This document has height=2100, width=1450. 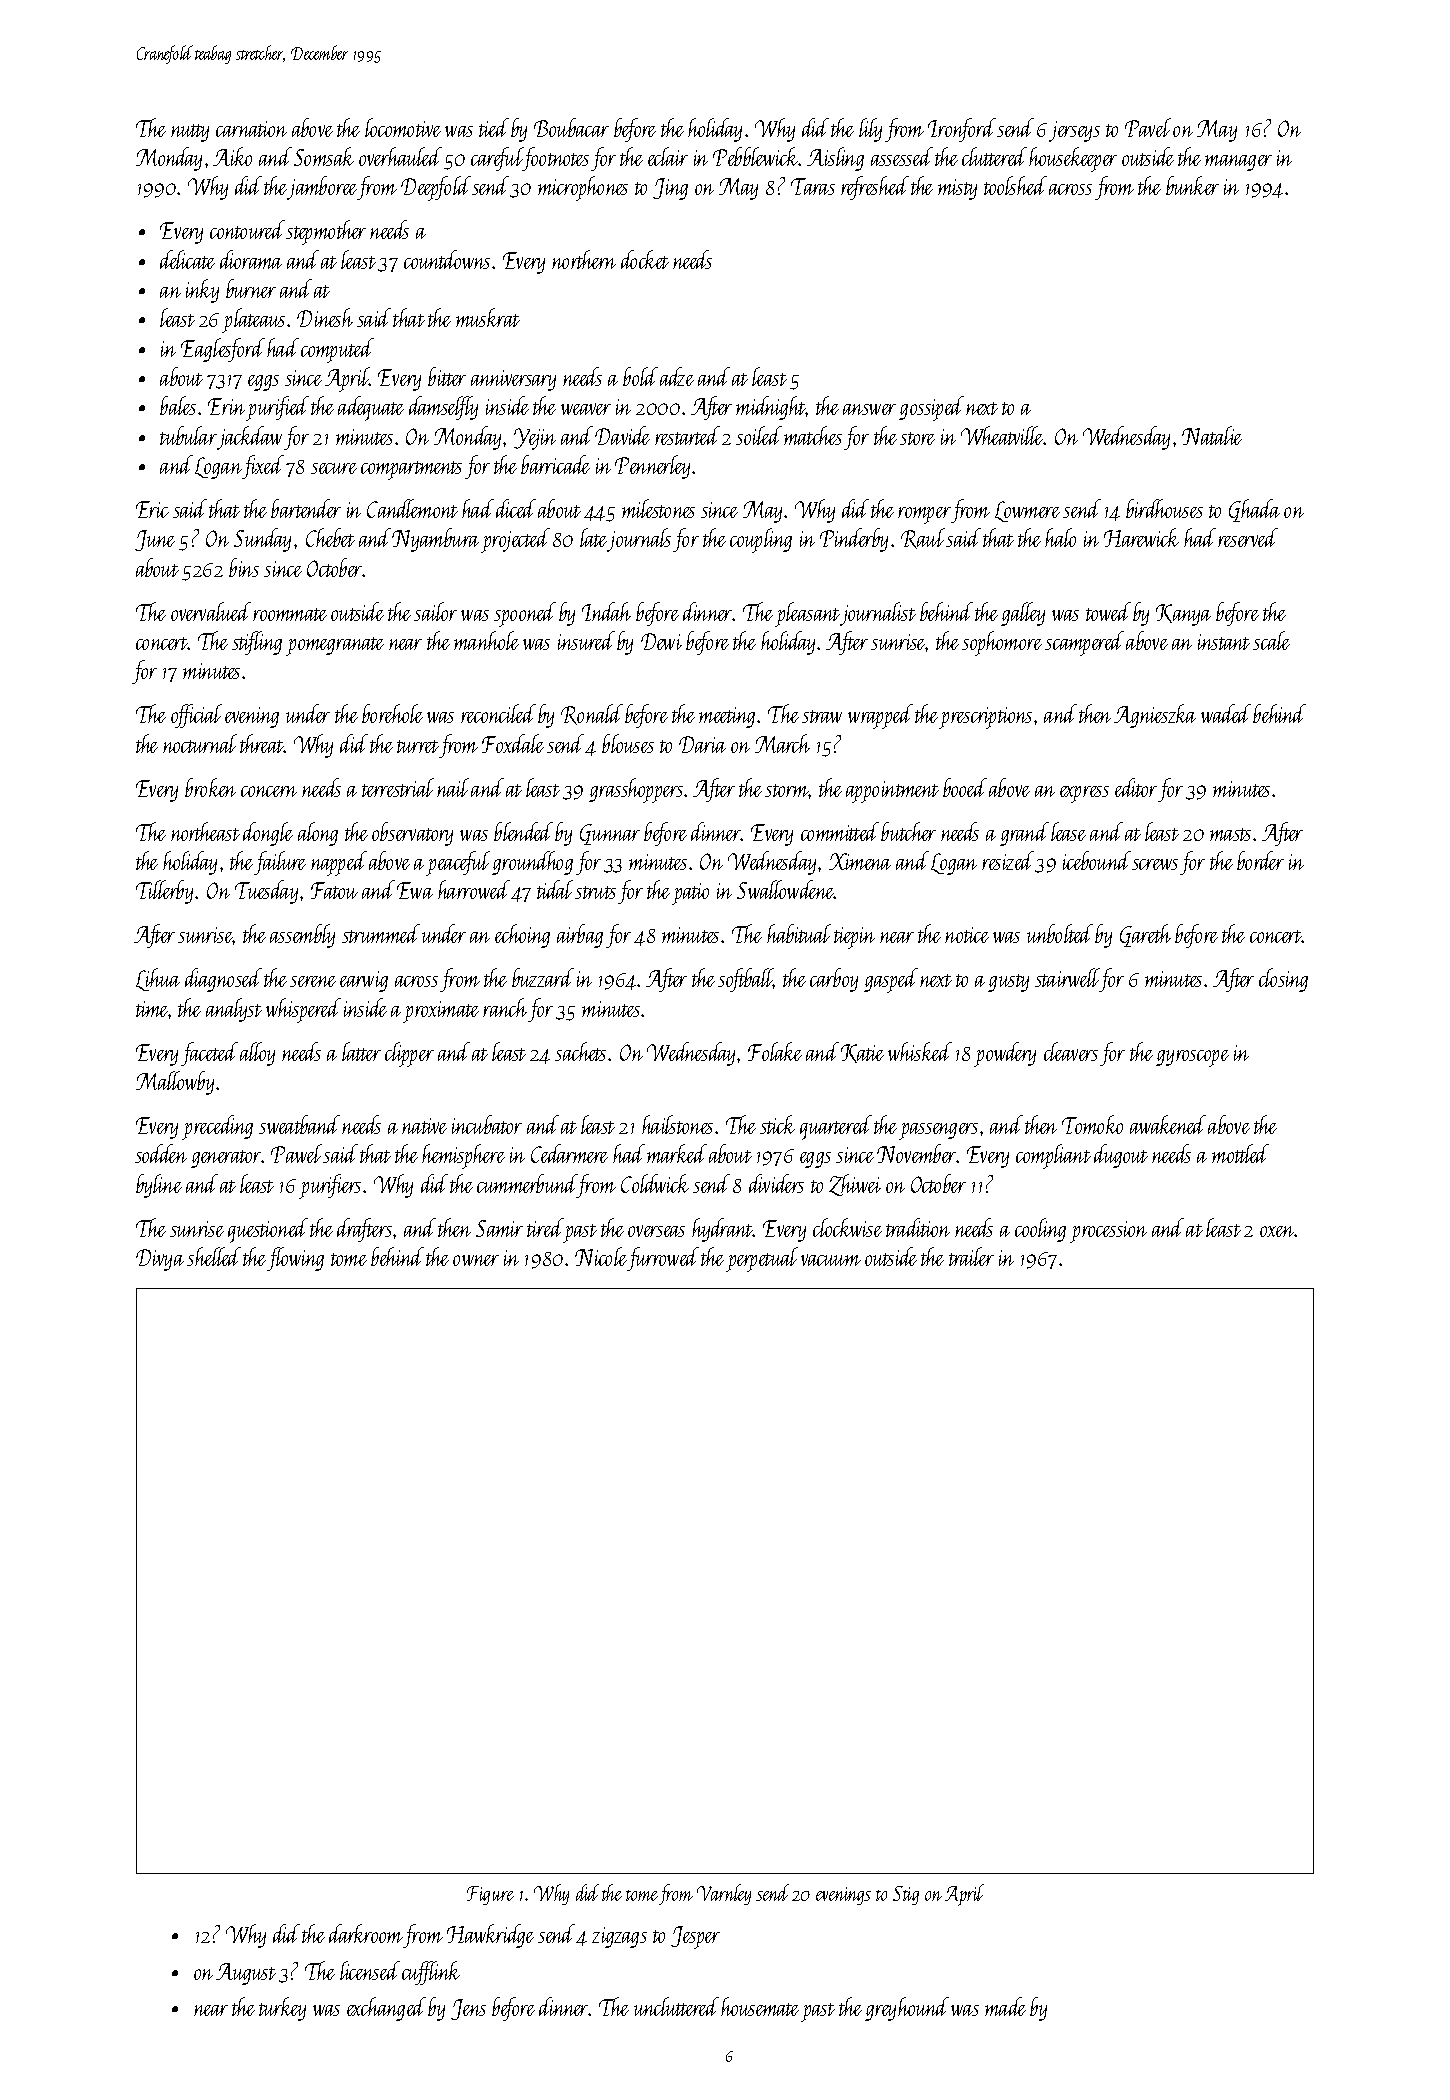 I want to click on Figure, so click(x=490, y=1895).
